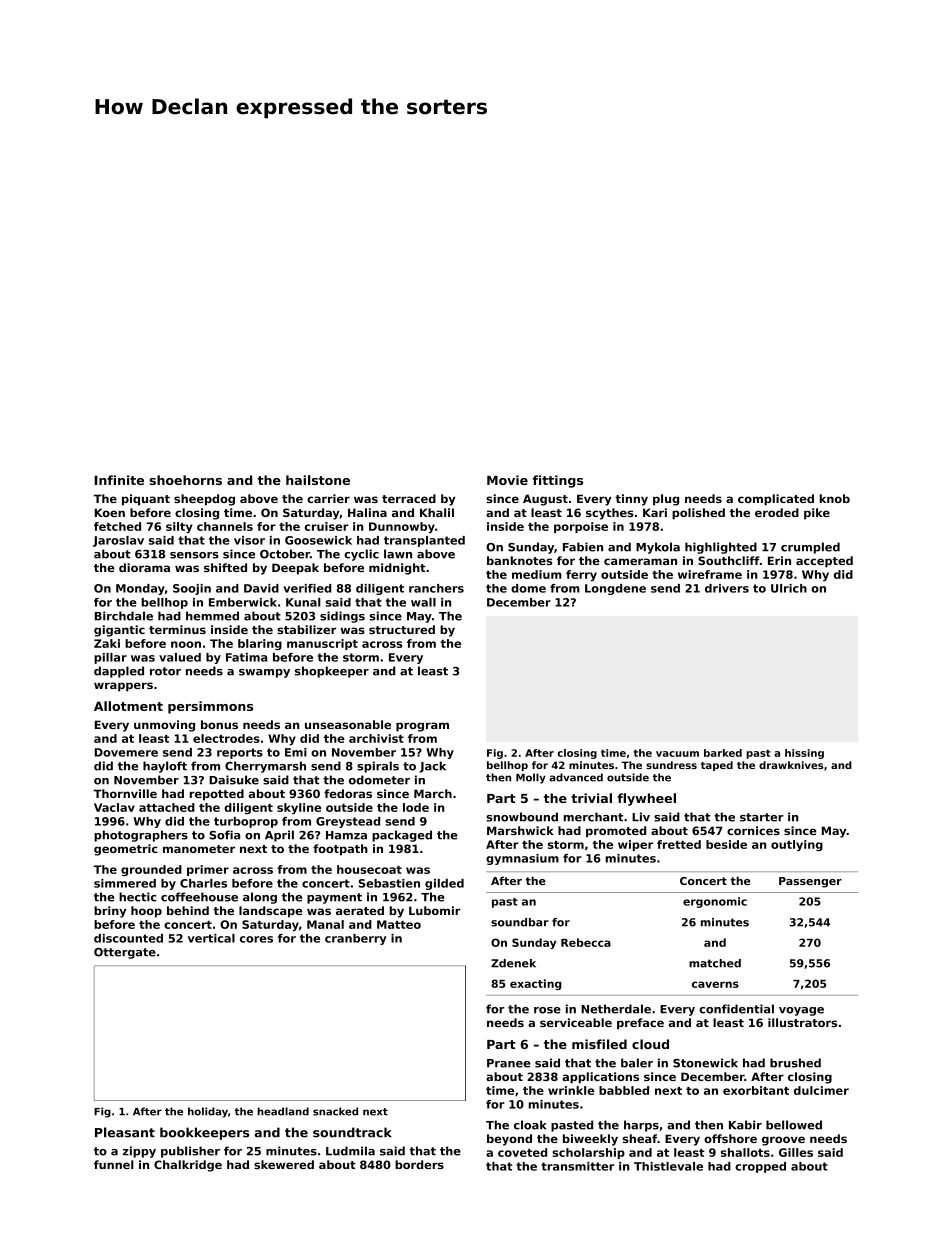 The width and height of the document is (952, 1233). Describe the element at coordinates (821, 1090) in the document. I see `dulcimer` at that location.
